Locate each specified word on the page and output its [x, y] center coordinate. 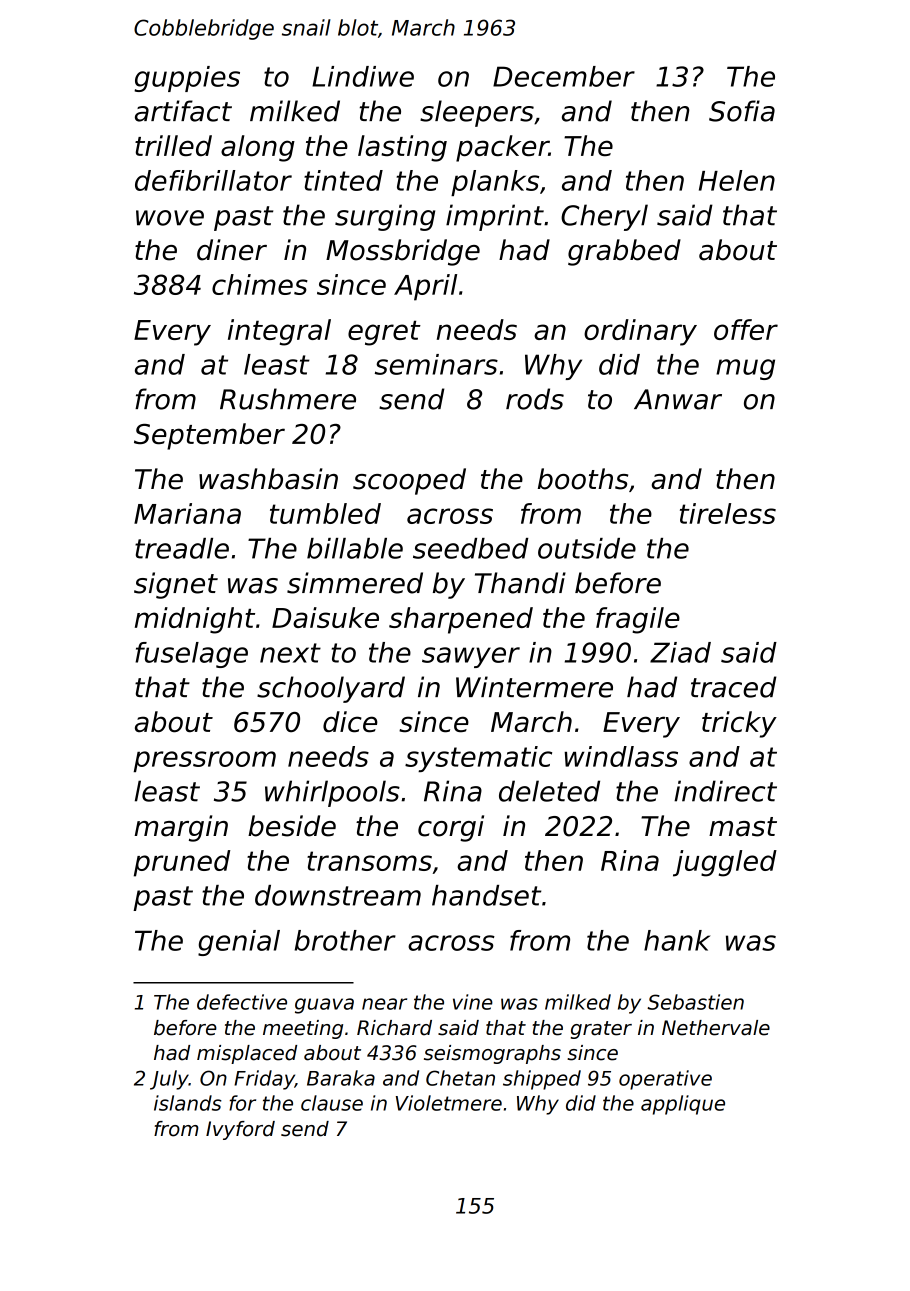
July [169, 1080]
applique [683, 1105]
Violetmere [449, 1103]
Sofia [742, 111]
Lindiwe [363, 76]
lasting [402, 148]
